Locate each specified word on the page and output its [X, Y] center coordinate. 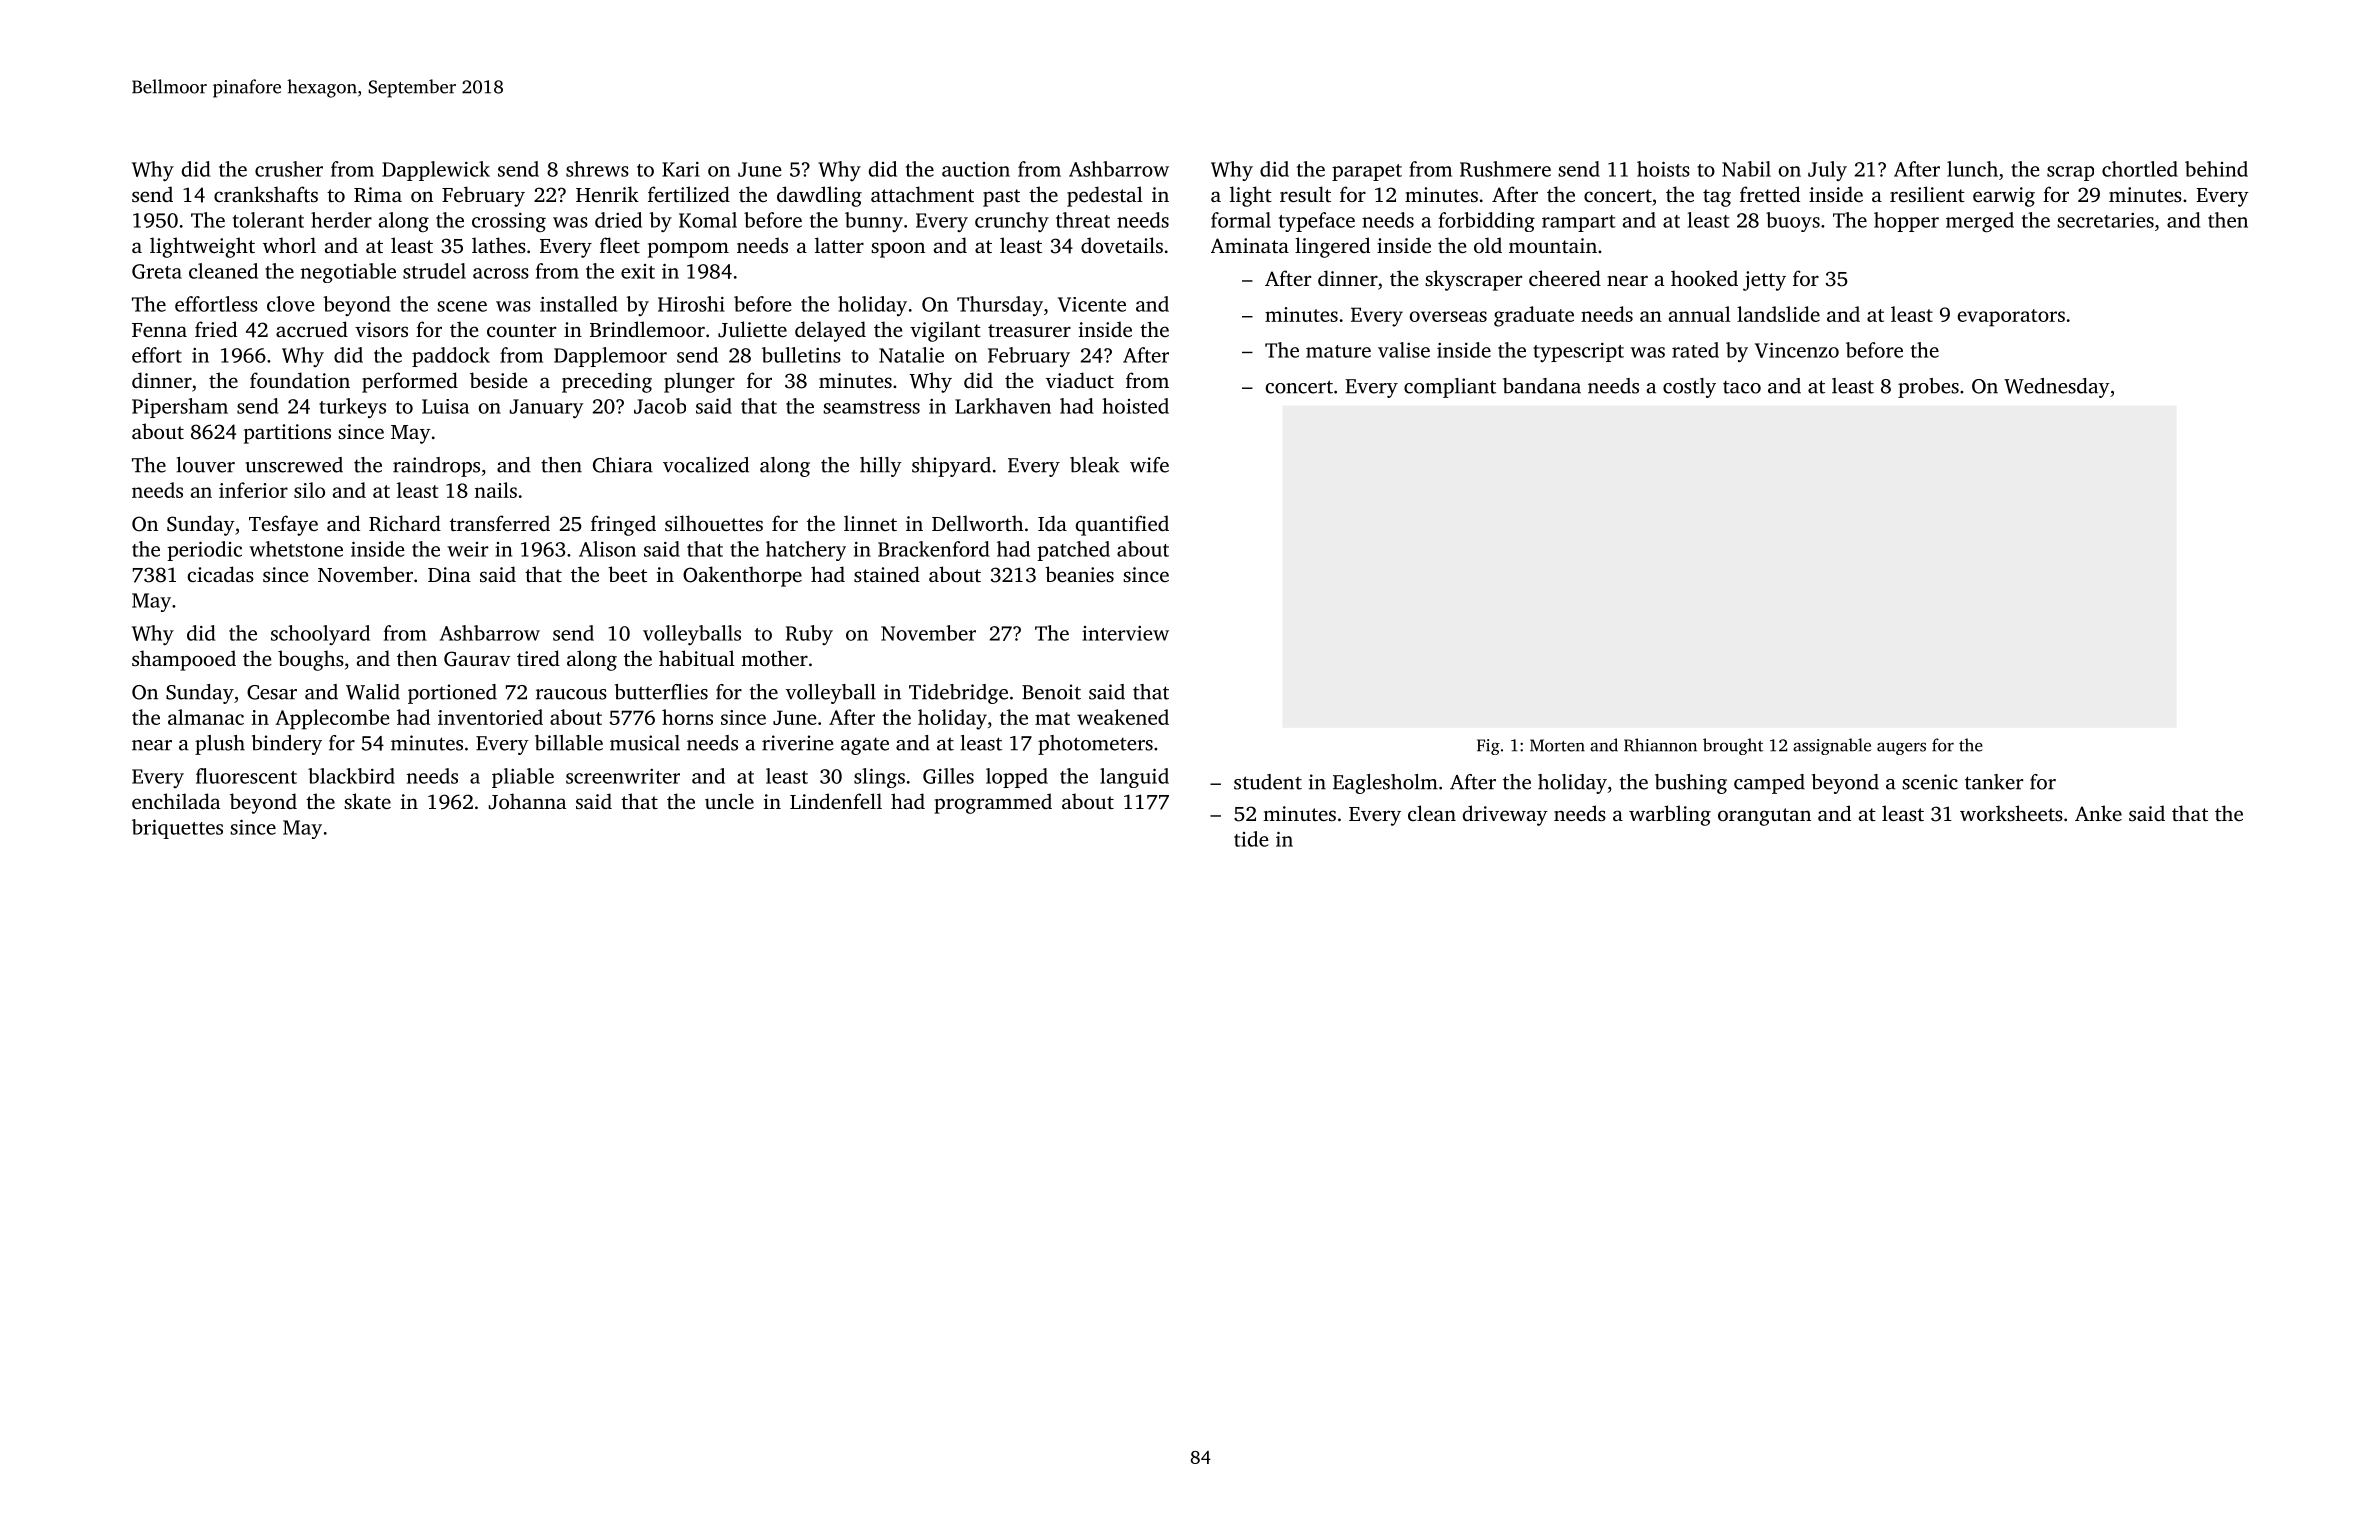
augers [1901, 748]
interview [1125, 633]
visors [381, 329]
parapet [1367, 172]
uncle [729, 801]
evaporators [2011, 318]
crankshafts [266, 194]
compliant [1450, 388]
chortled [2140, 169]
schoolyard [320, 635]
